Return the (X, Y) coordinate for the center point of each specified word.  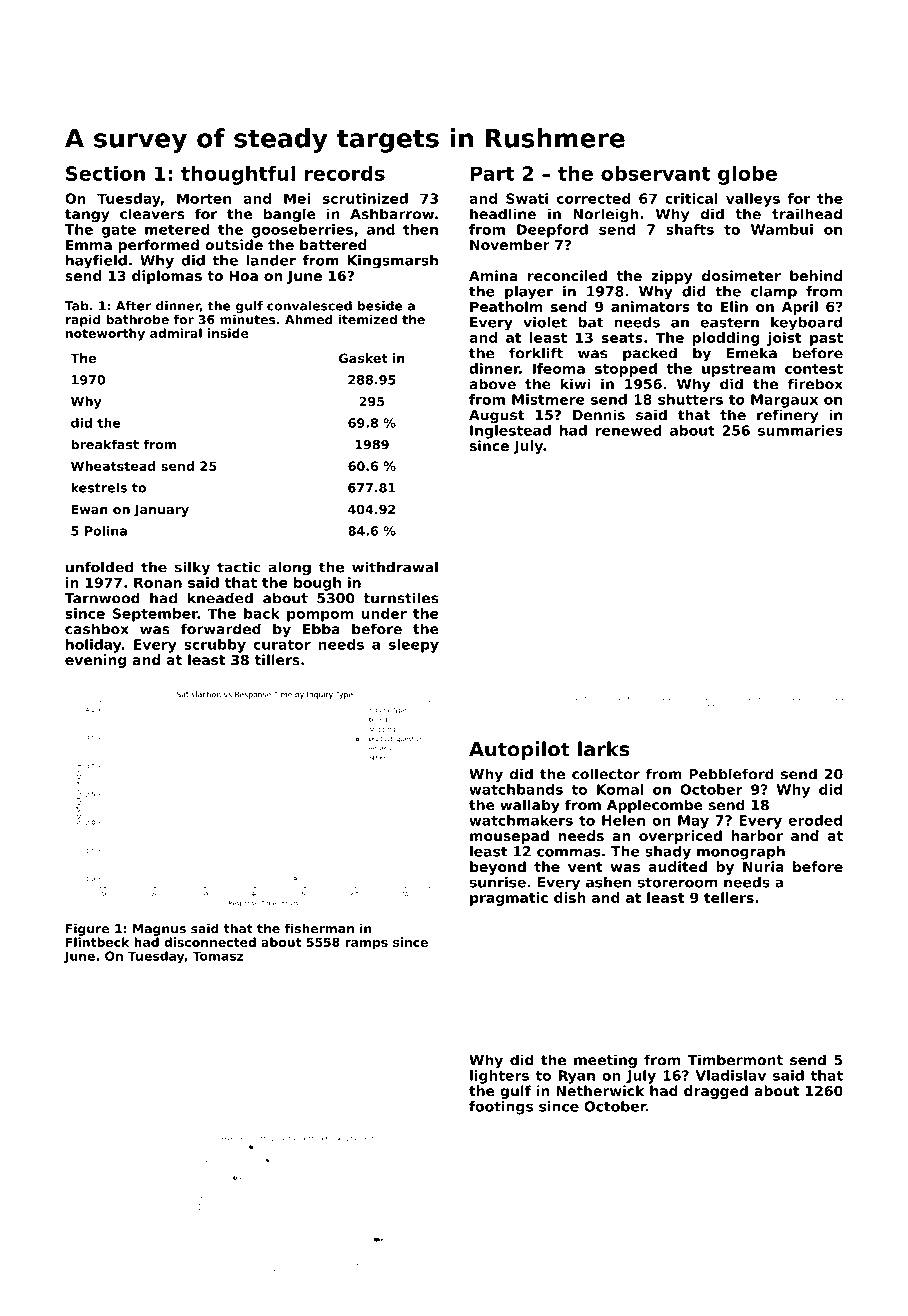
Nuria (763, 866)
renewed (629, 430)
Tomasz (218, 956)
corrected (593, 198)
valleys (753, 200)
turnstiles (401, 598)
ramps (366, 945)
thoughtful (238, 175)
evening (95, 661)
